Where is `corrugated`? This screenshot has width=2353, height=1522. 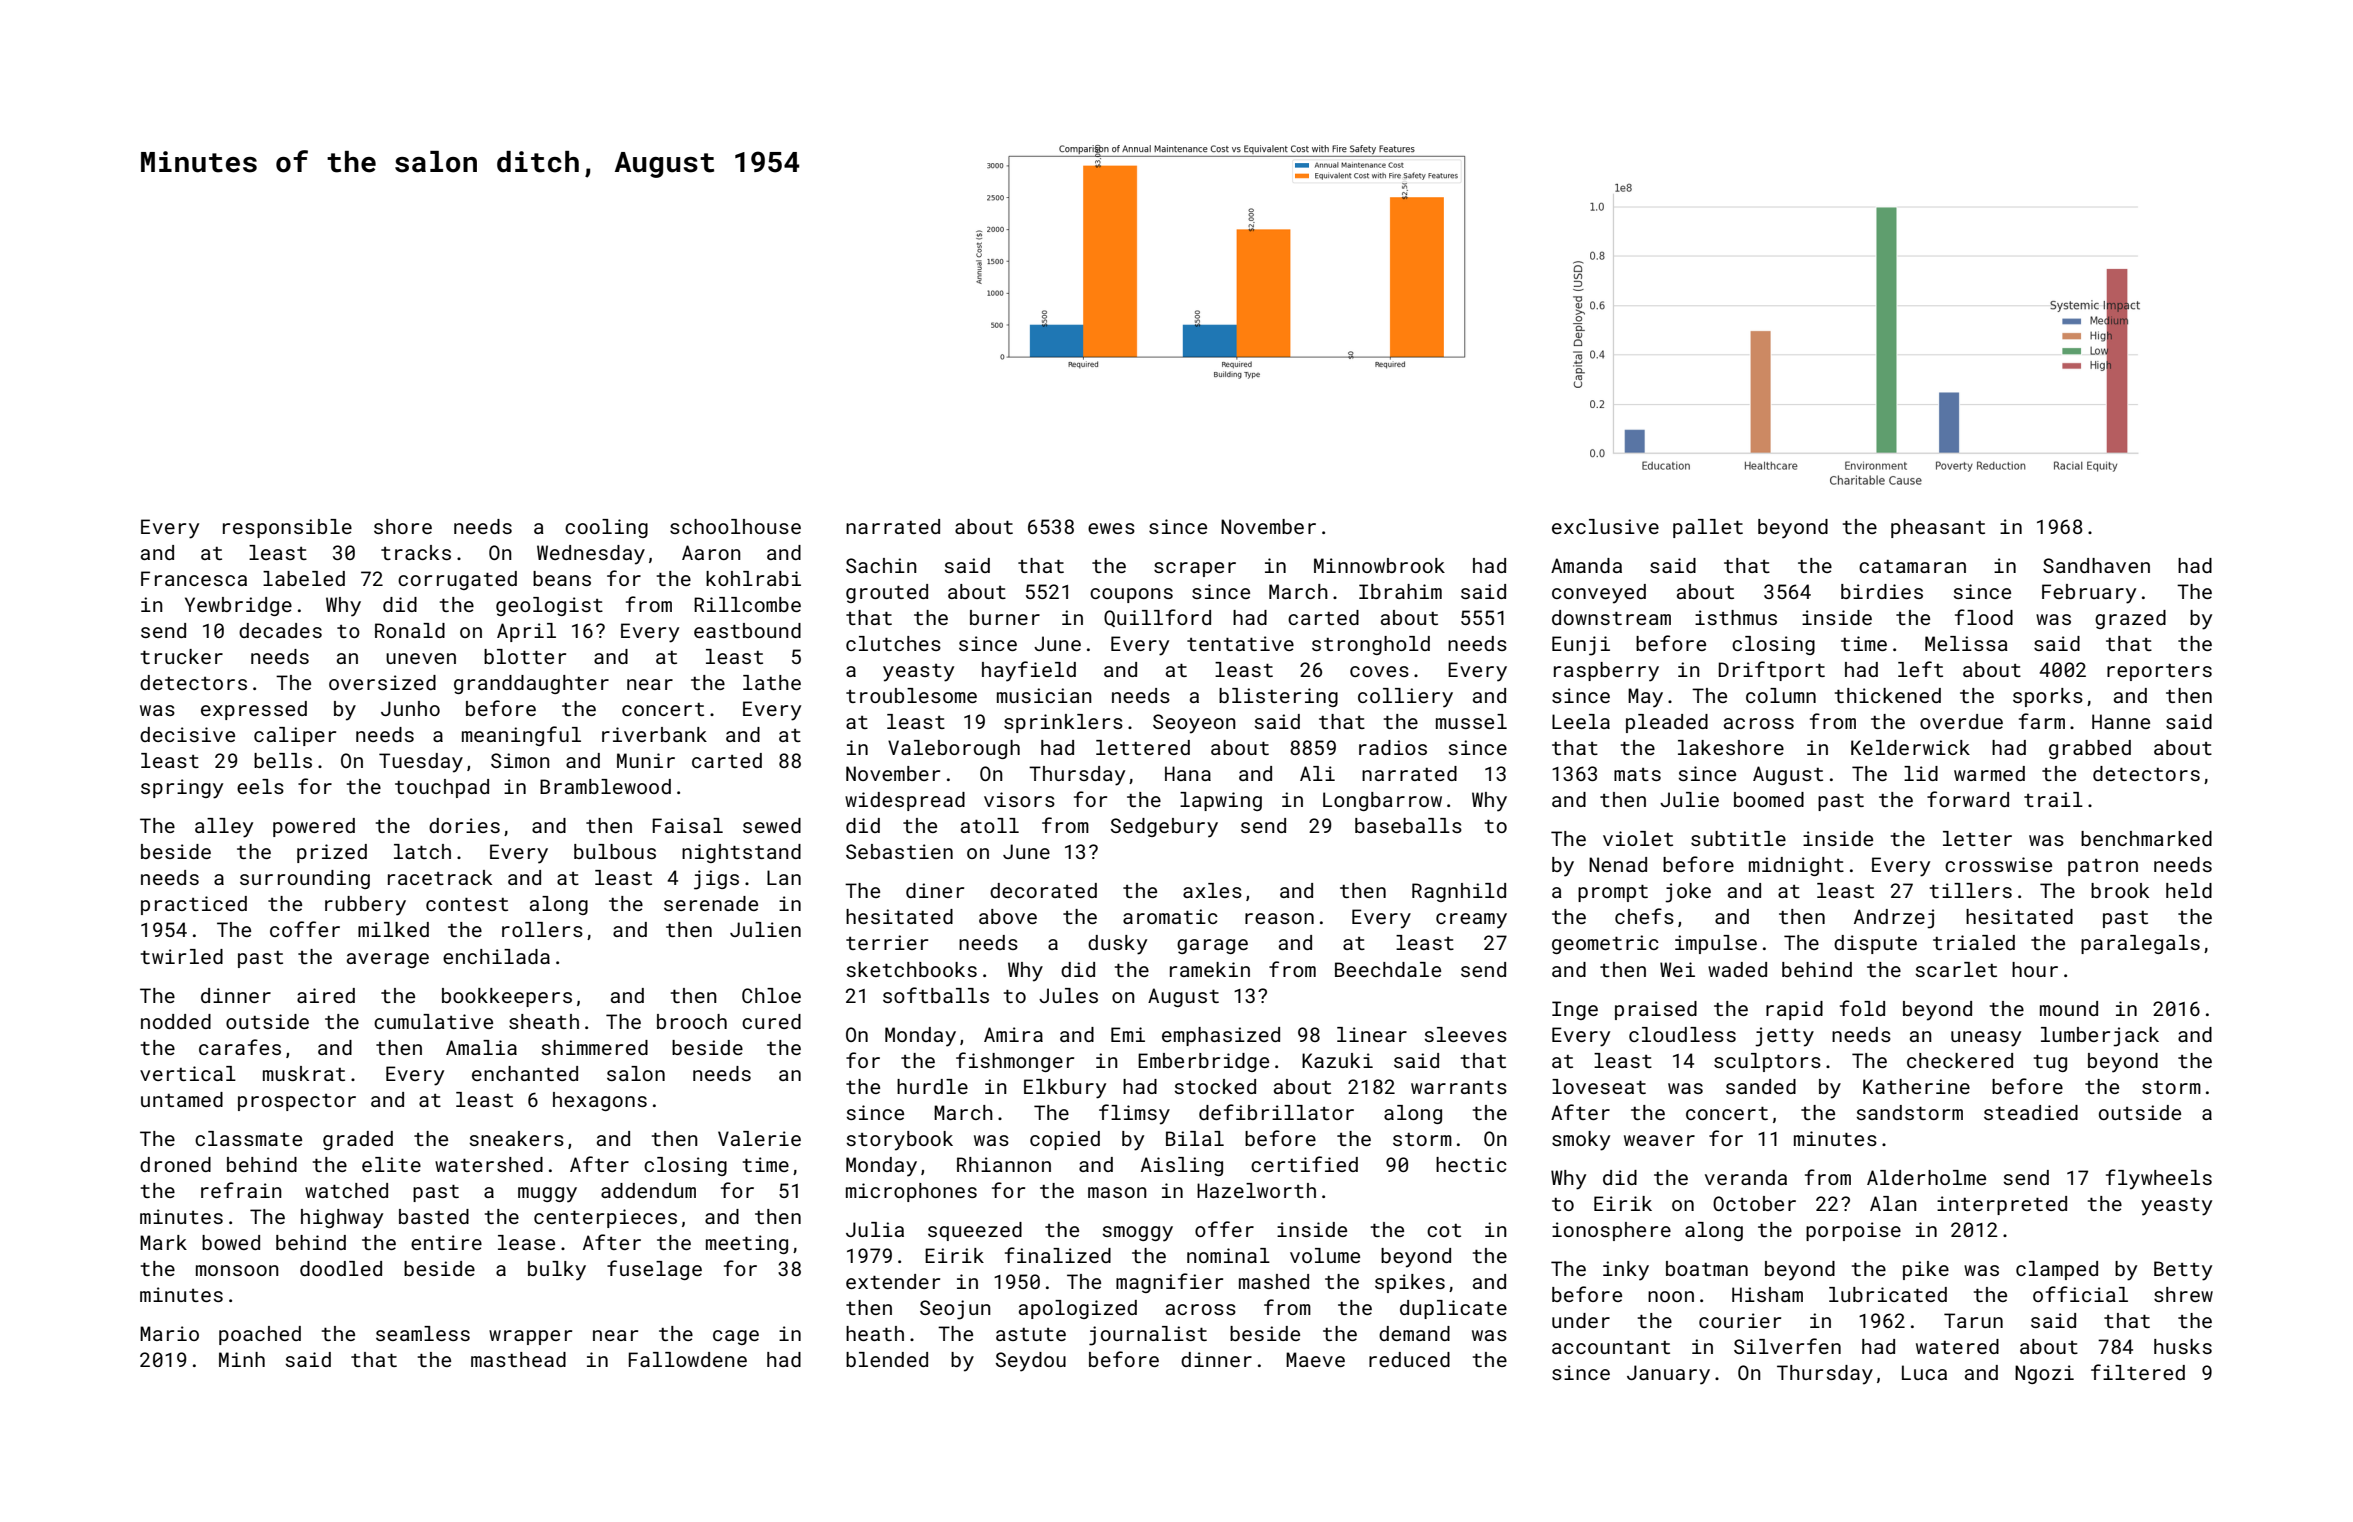
corrugated is located at coordinates (457, 580).
